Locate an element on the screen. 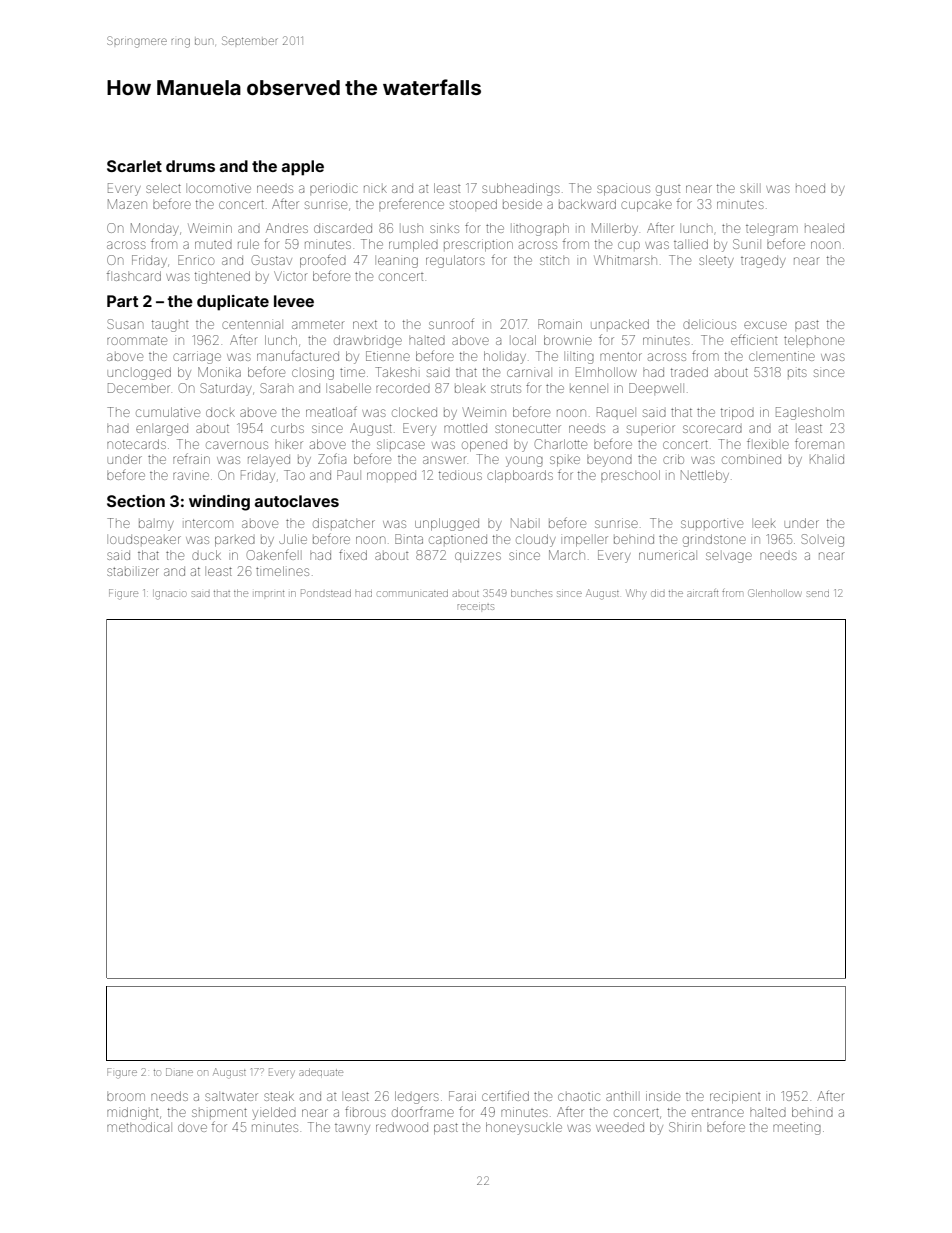  fixed is located at coordinates (353, 555).
